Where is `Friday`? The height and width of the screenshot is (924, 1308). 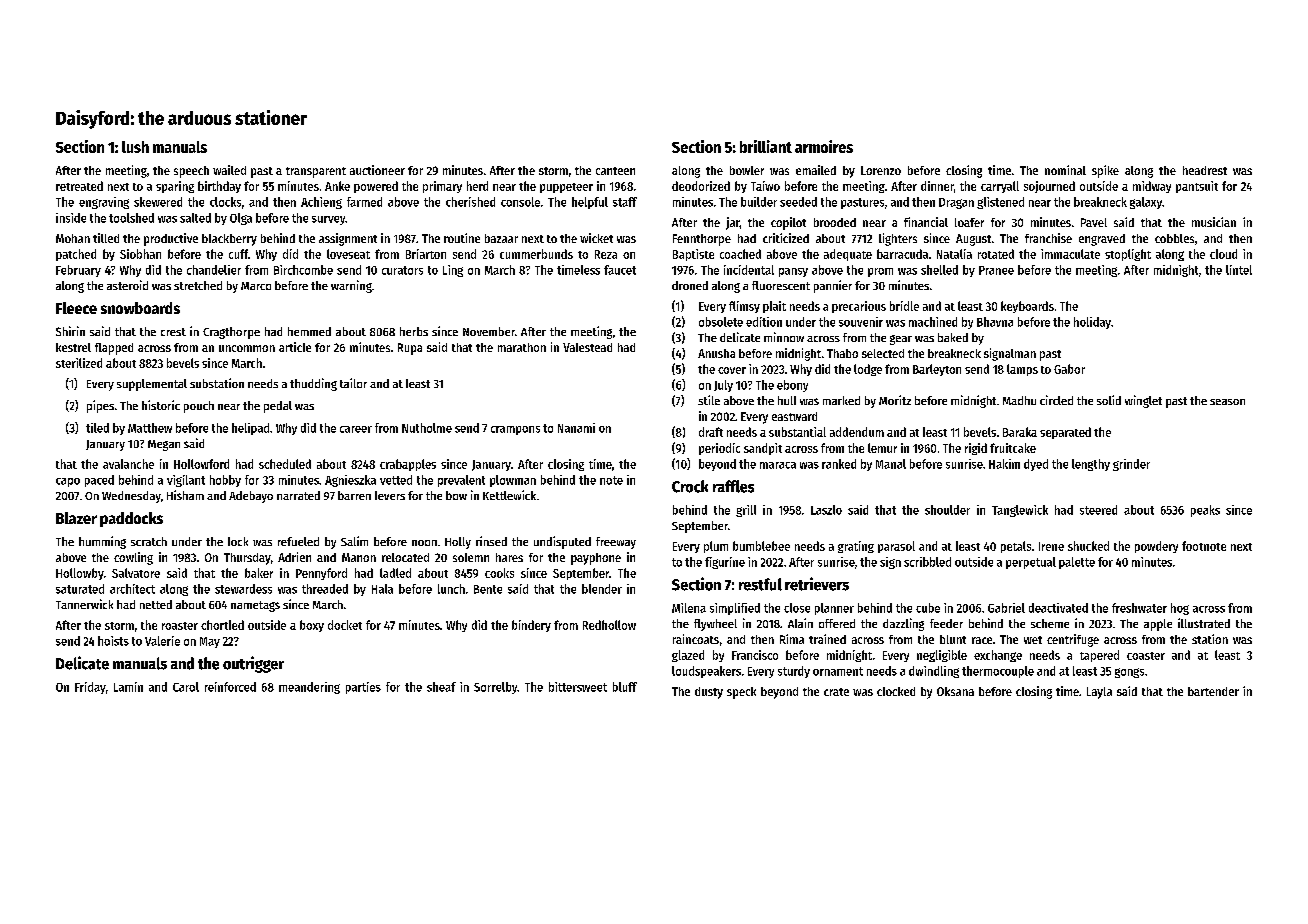 Friday is located at coordinates (90, 688).
